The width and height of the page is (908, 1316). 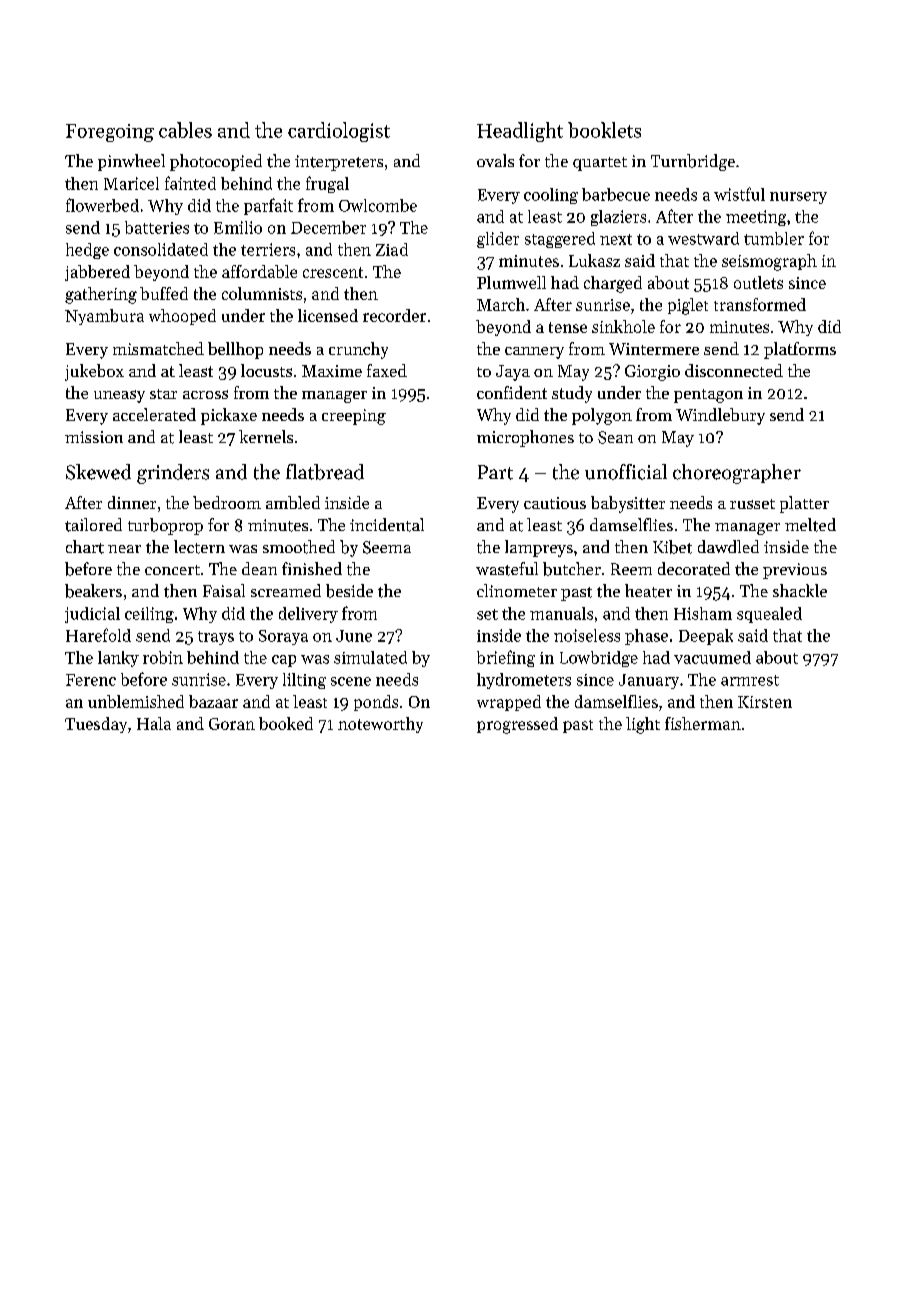 I want to click on Foregoing, so click(x=110, y=133).
